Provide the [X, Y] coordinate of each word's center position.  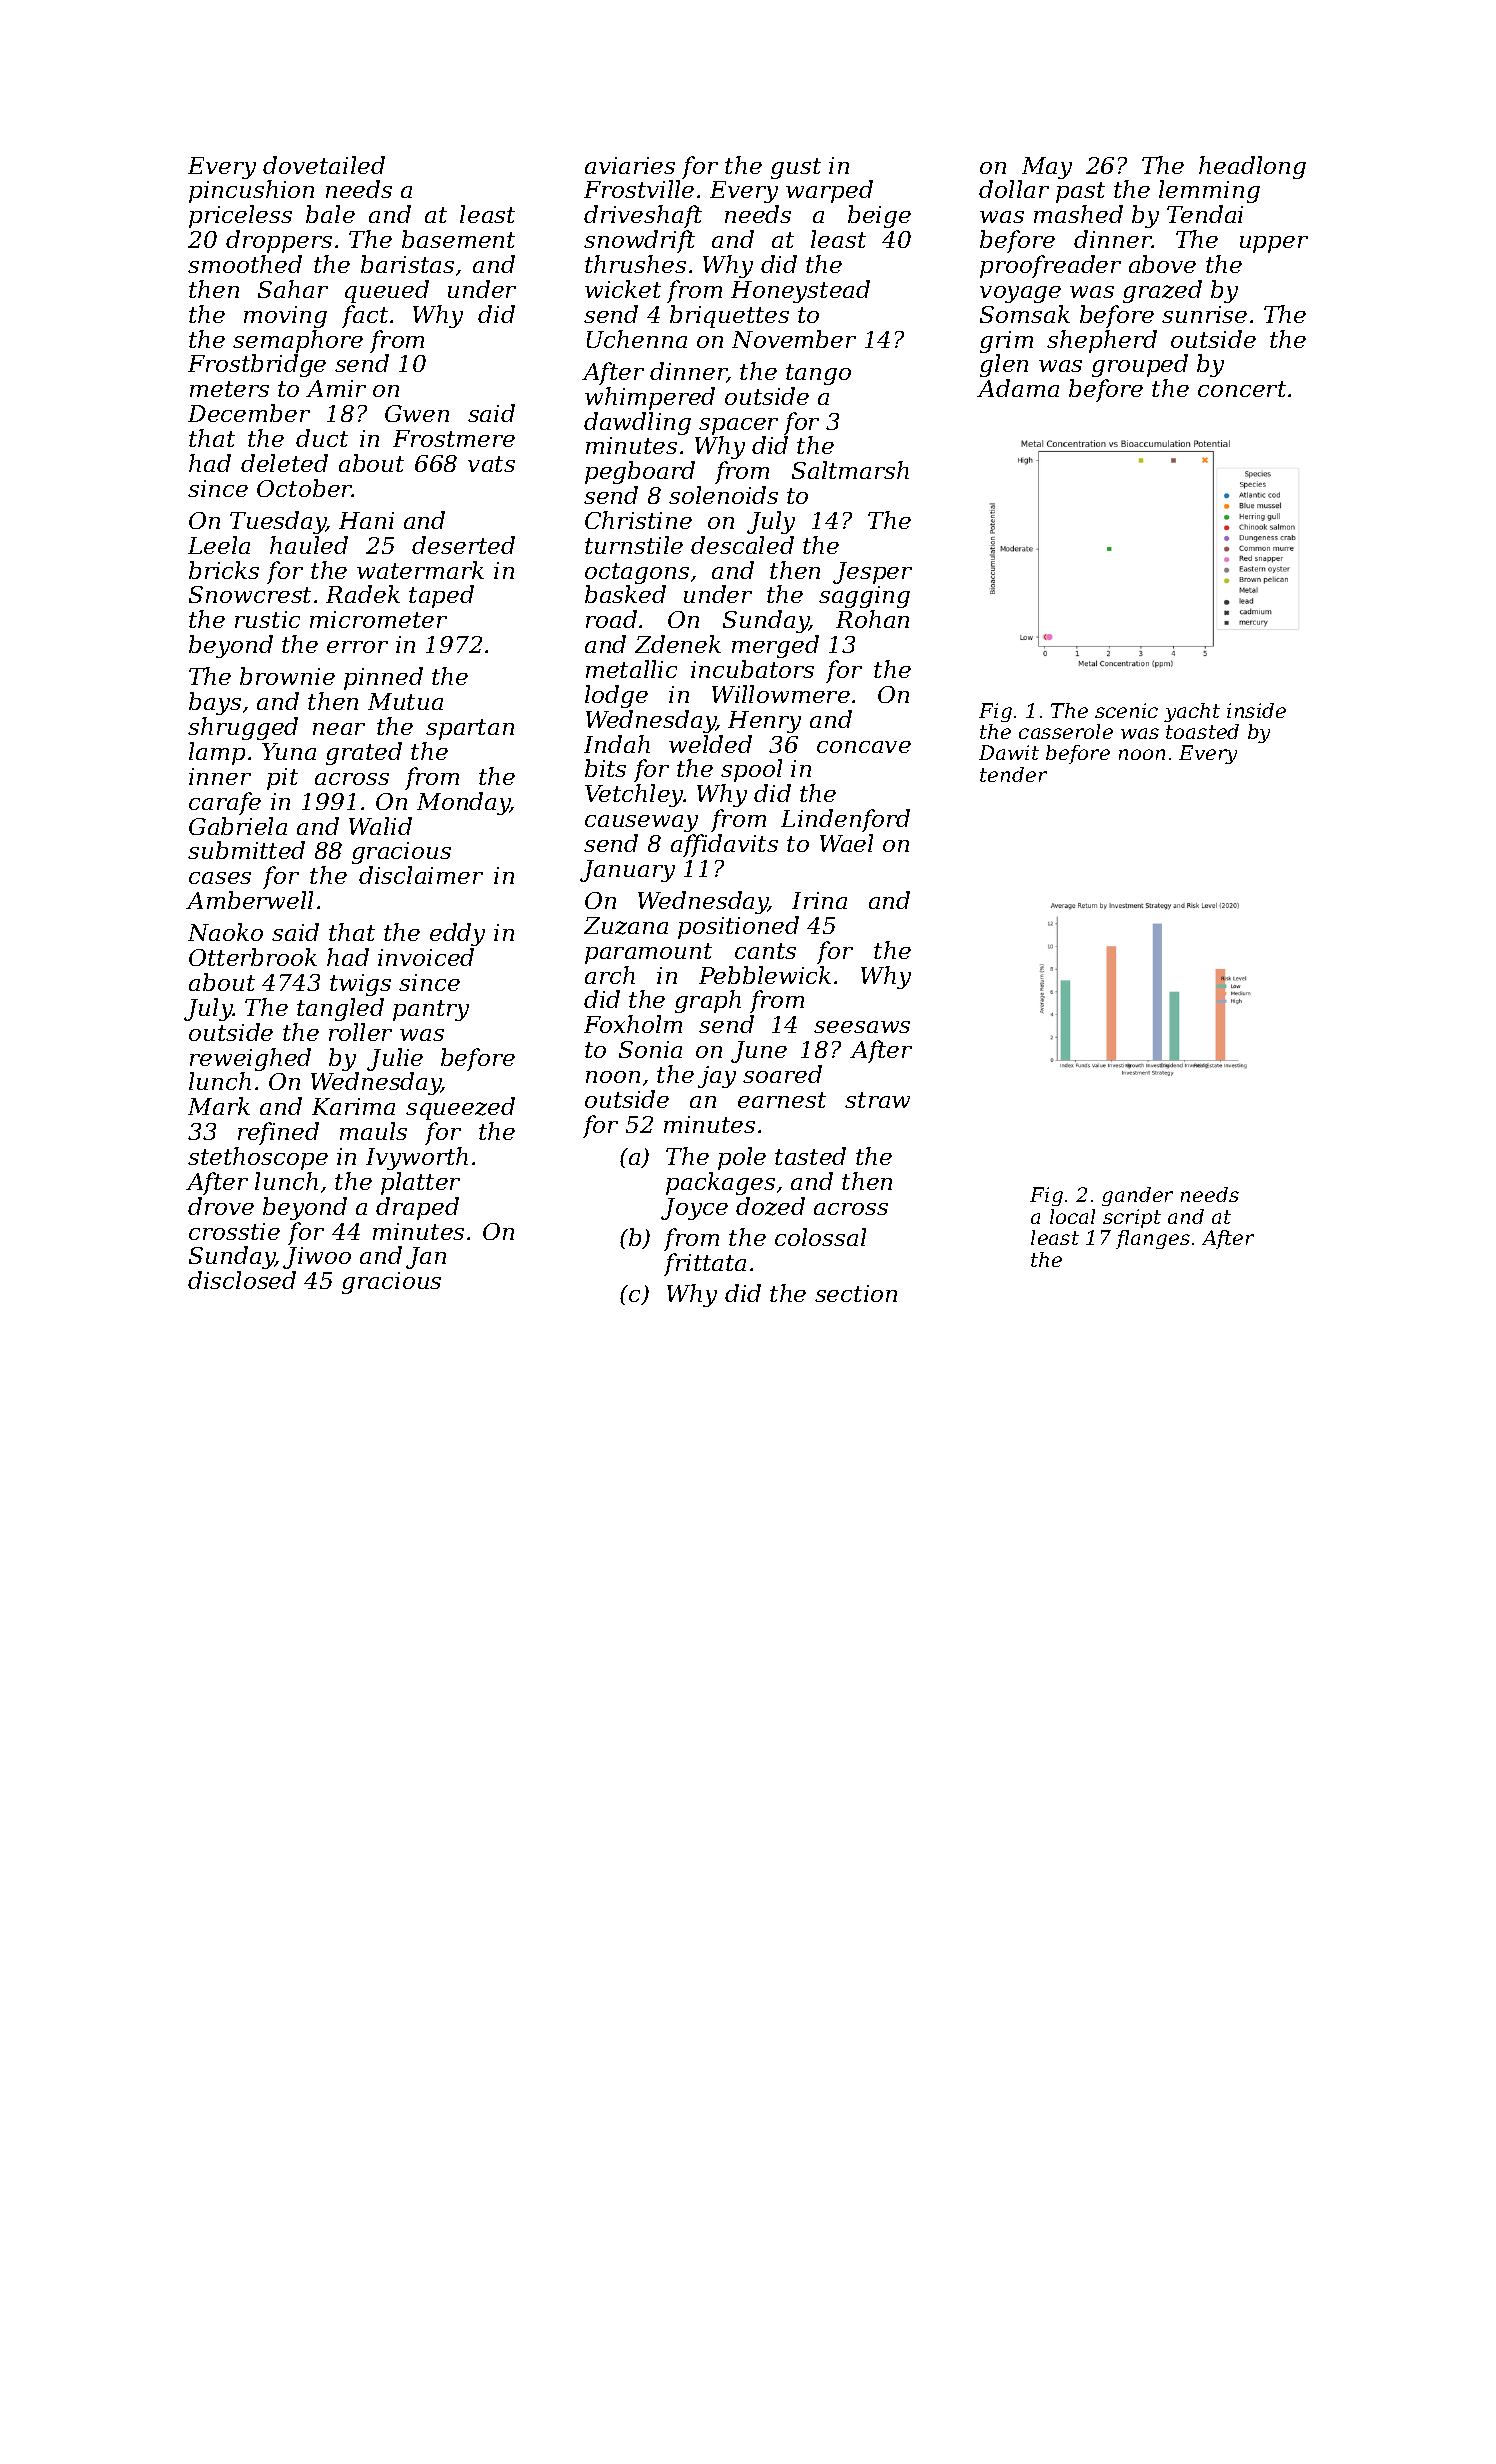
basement [458, 239]
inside [1256, 710]
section [856, 1293]
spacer [738, 426]
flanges [1153, 1239]
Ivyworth [417, 1158]
